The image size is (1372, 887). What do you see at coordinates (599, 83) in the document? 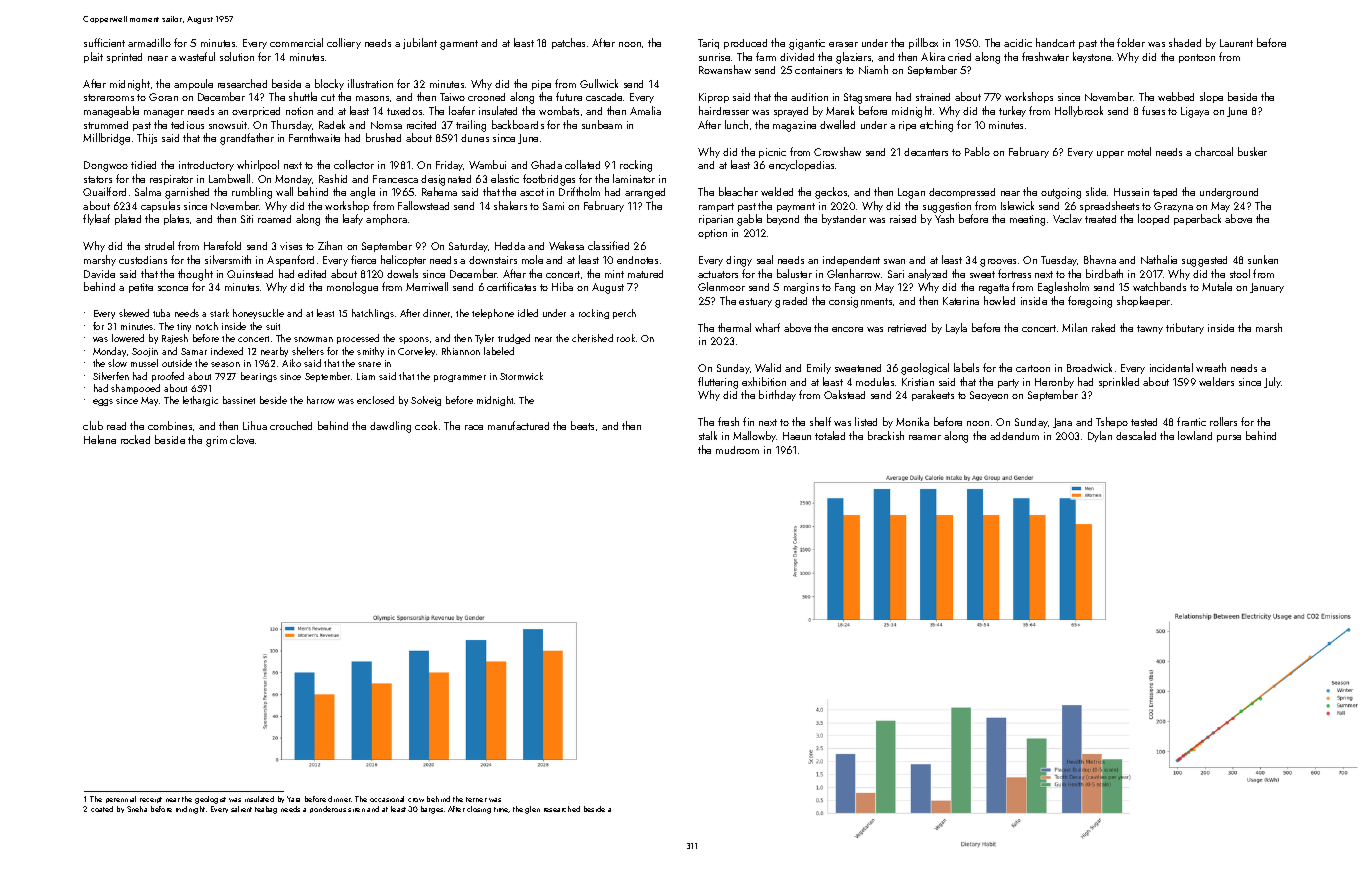
I see `Gullwick` at bounding box center [599, 83].
